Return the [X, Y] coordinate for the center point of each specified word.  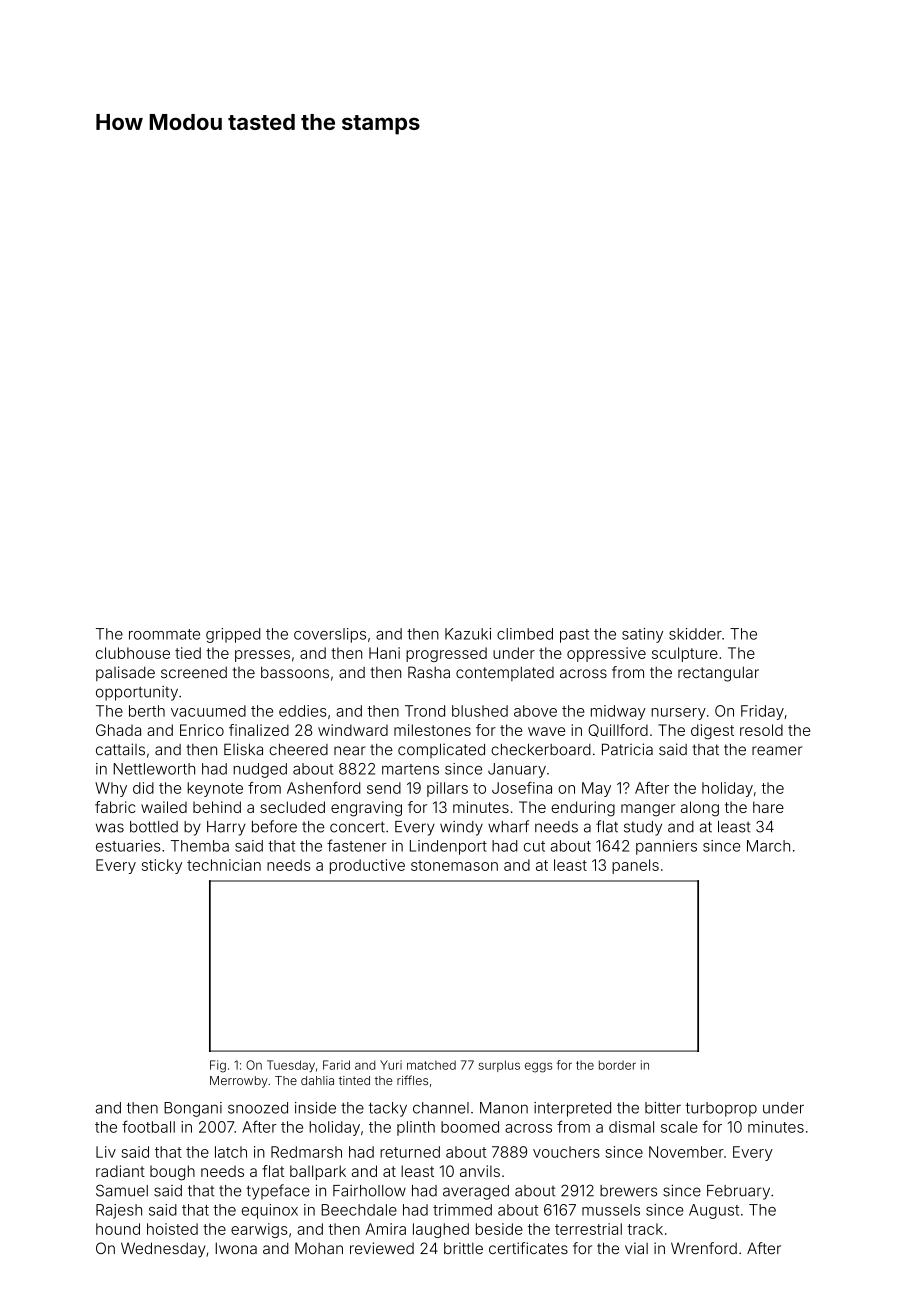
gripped [233, 635]
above [535, 711]
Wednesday [163, 1250]
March [768, 846]
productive [367, 866]
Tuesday [291, 1066]
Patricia [627, 749]
